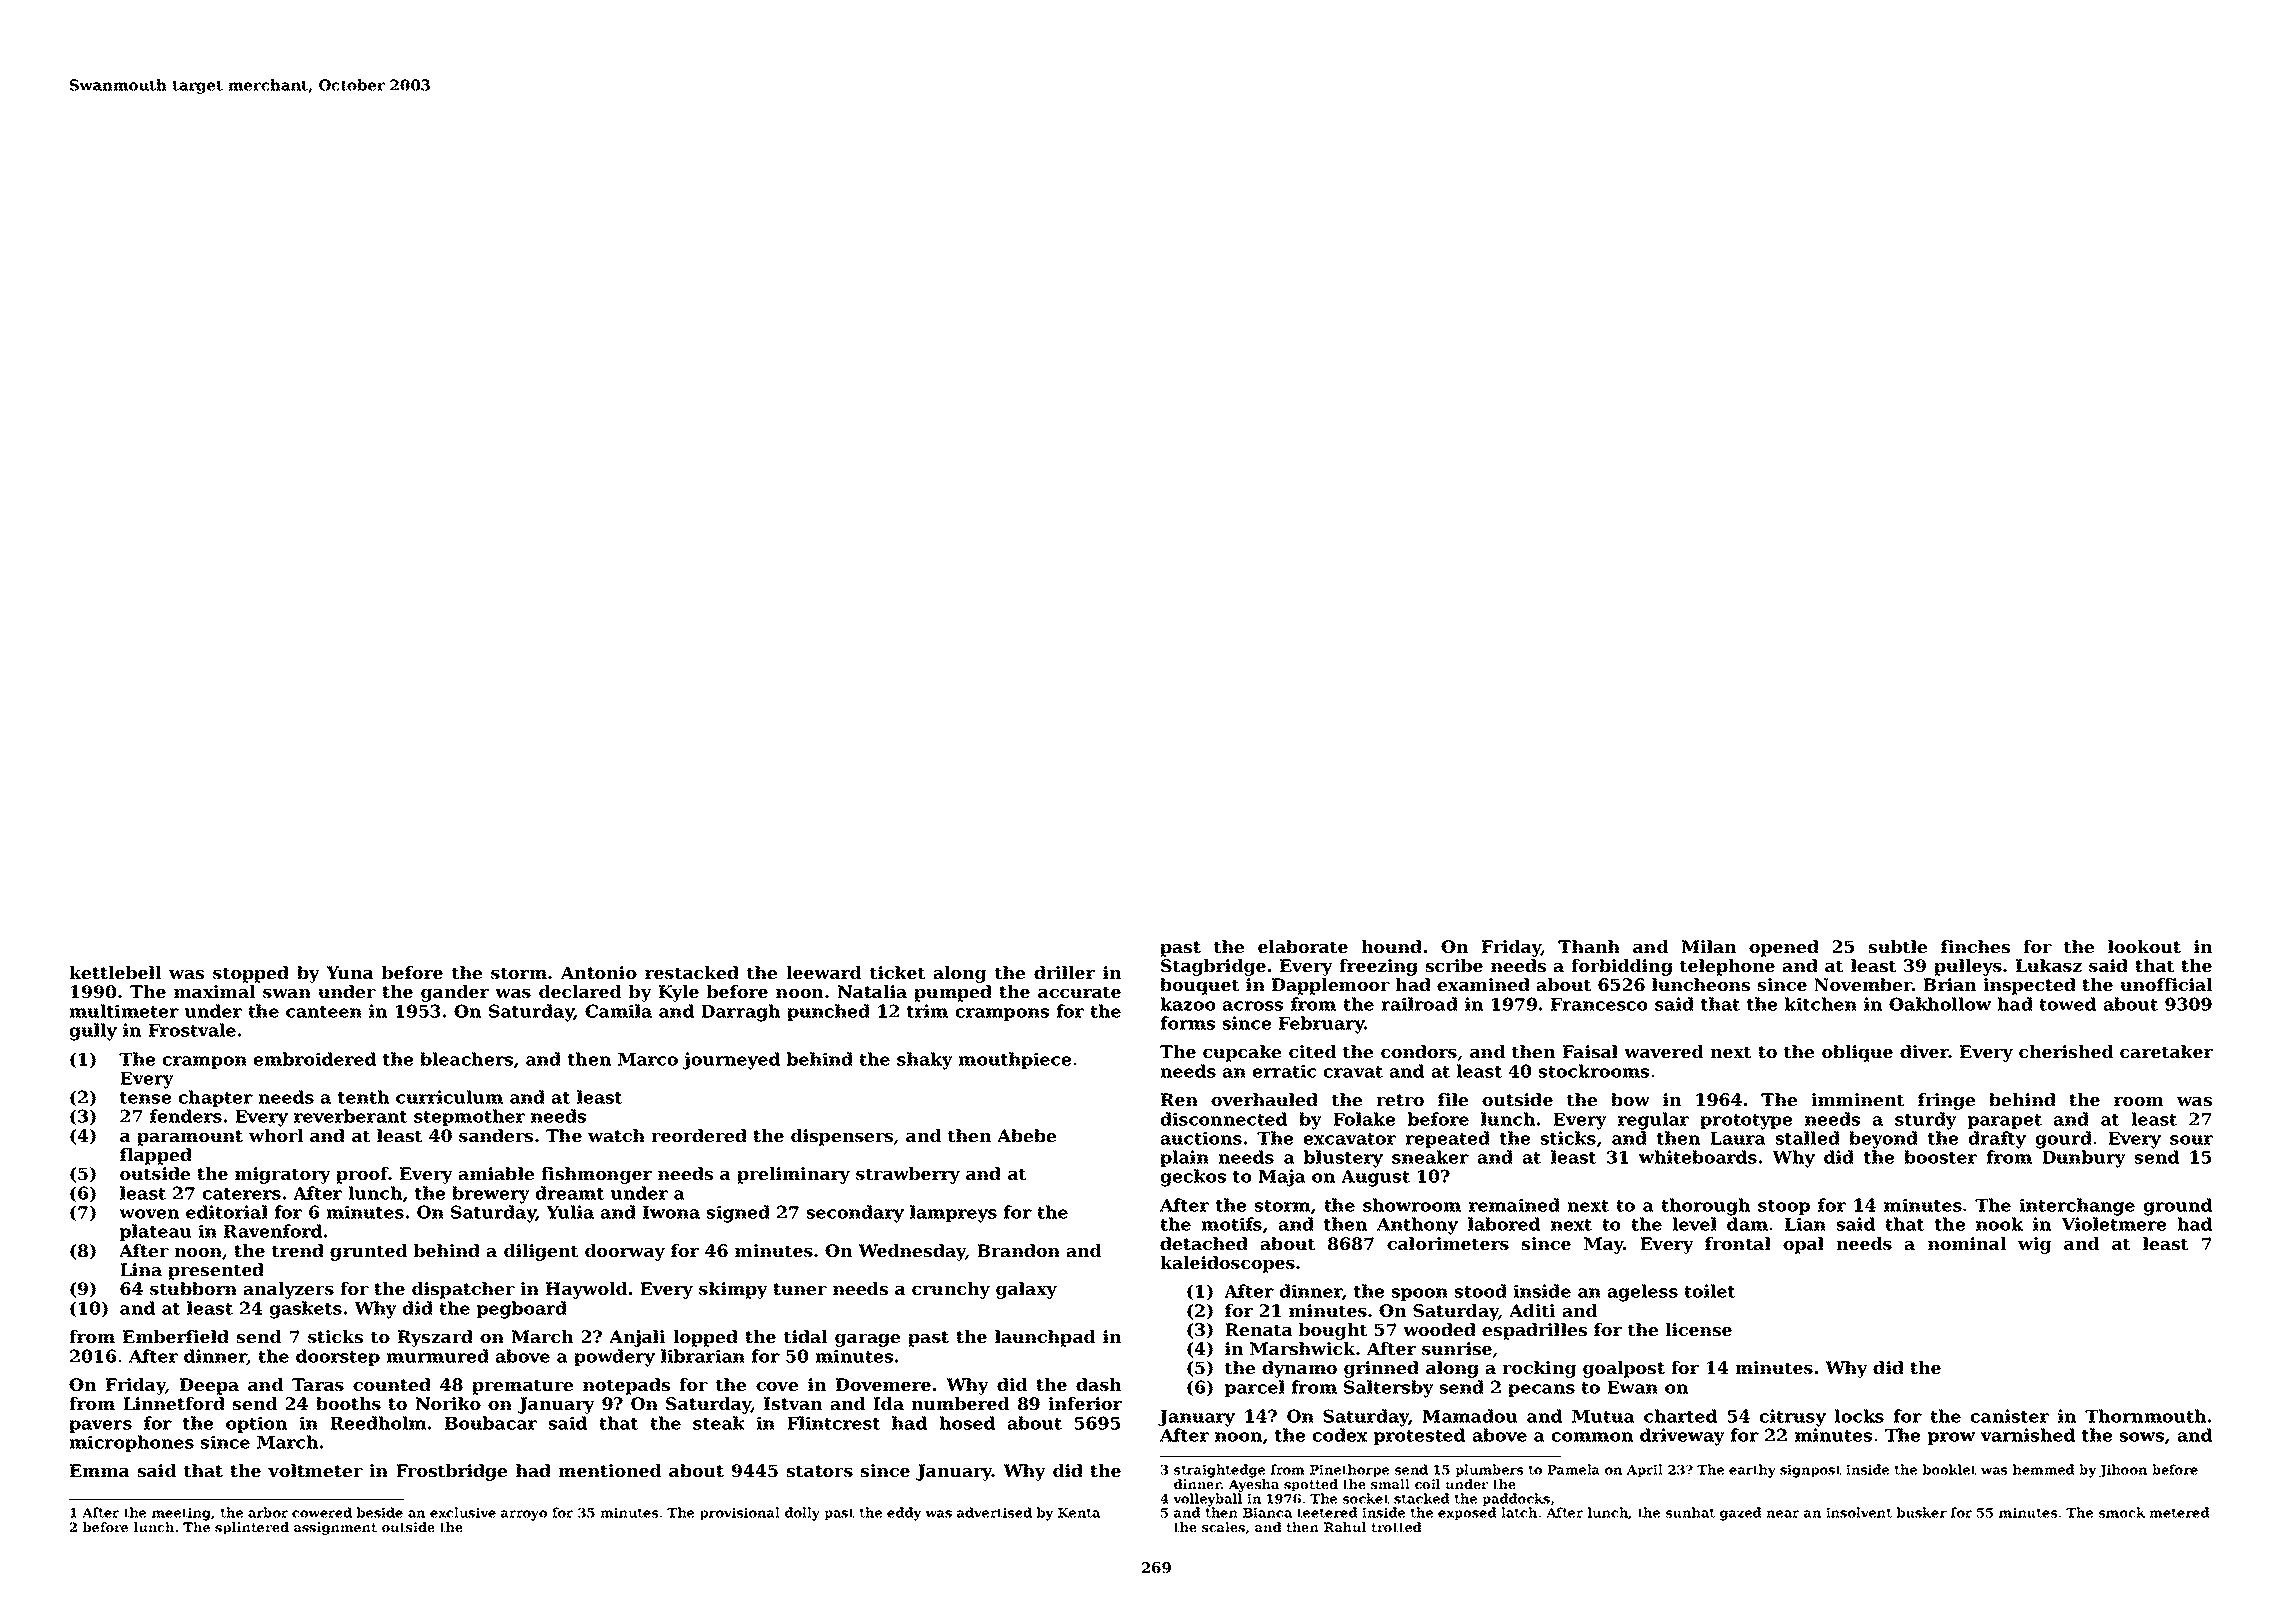 The width and height of the document is (2282, 1614). I want to click on Antonio, so click(599, 973).
